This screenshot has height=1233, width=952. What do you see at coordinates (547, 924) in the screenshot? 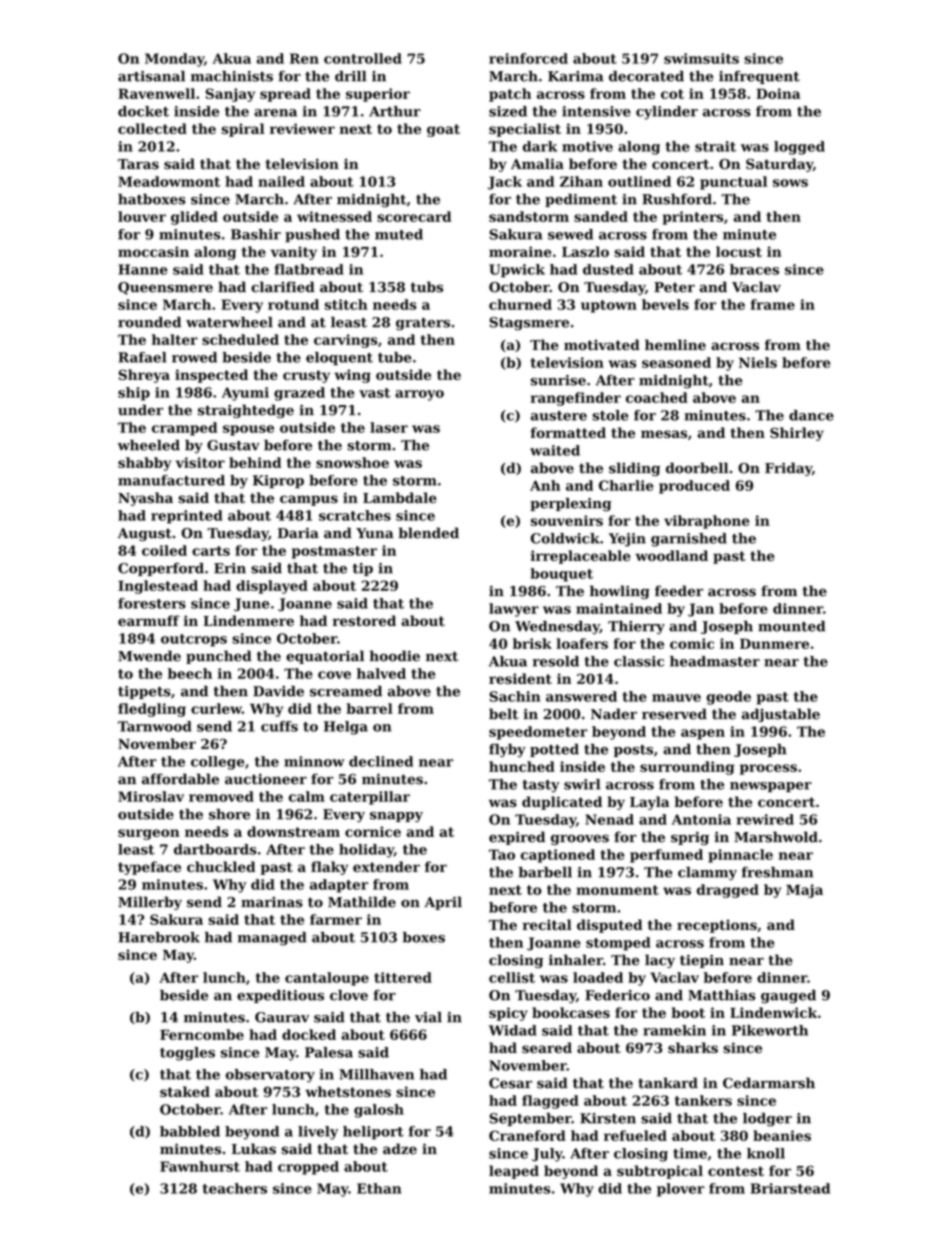
I see `recital` at bounding box center [547, 924].
